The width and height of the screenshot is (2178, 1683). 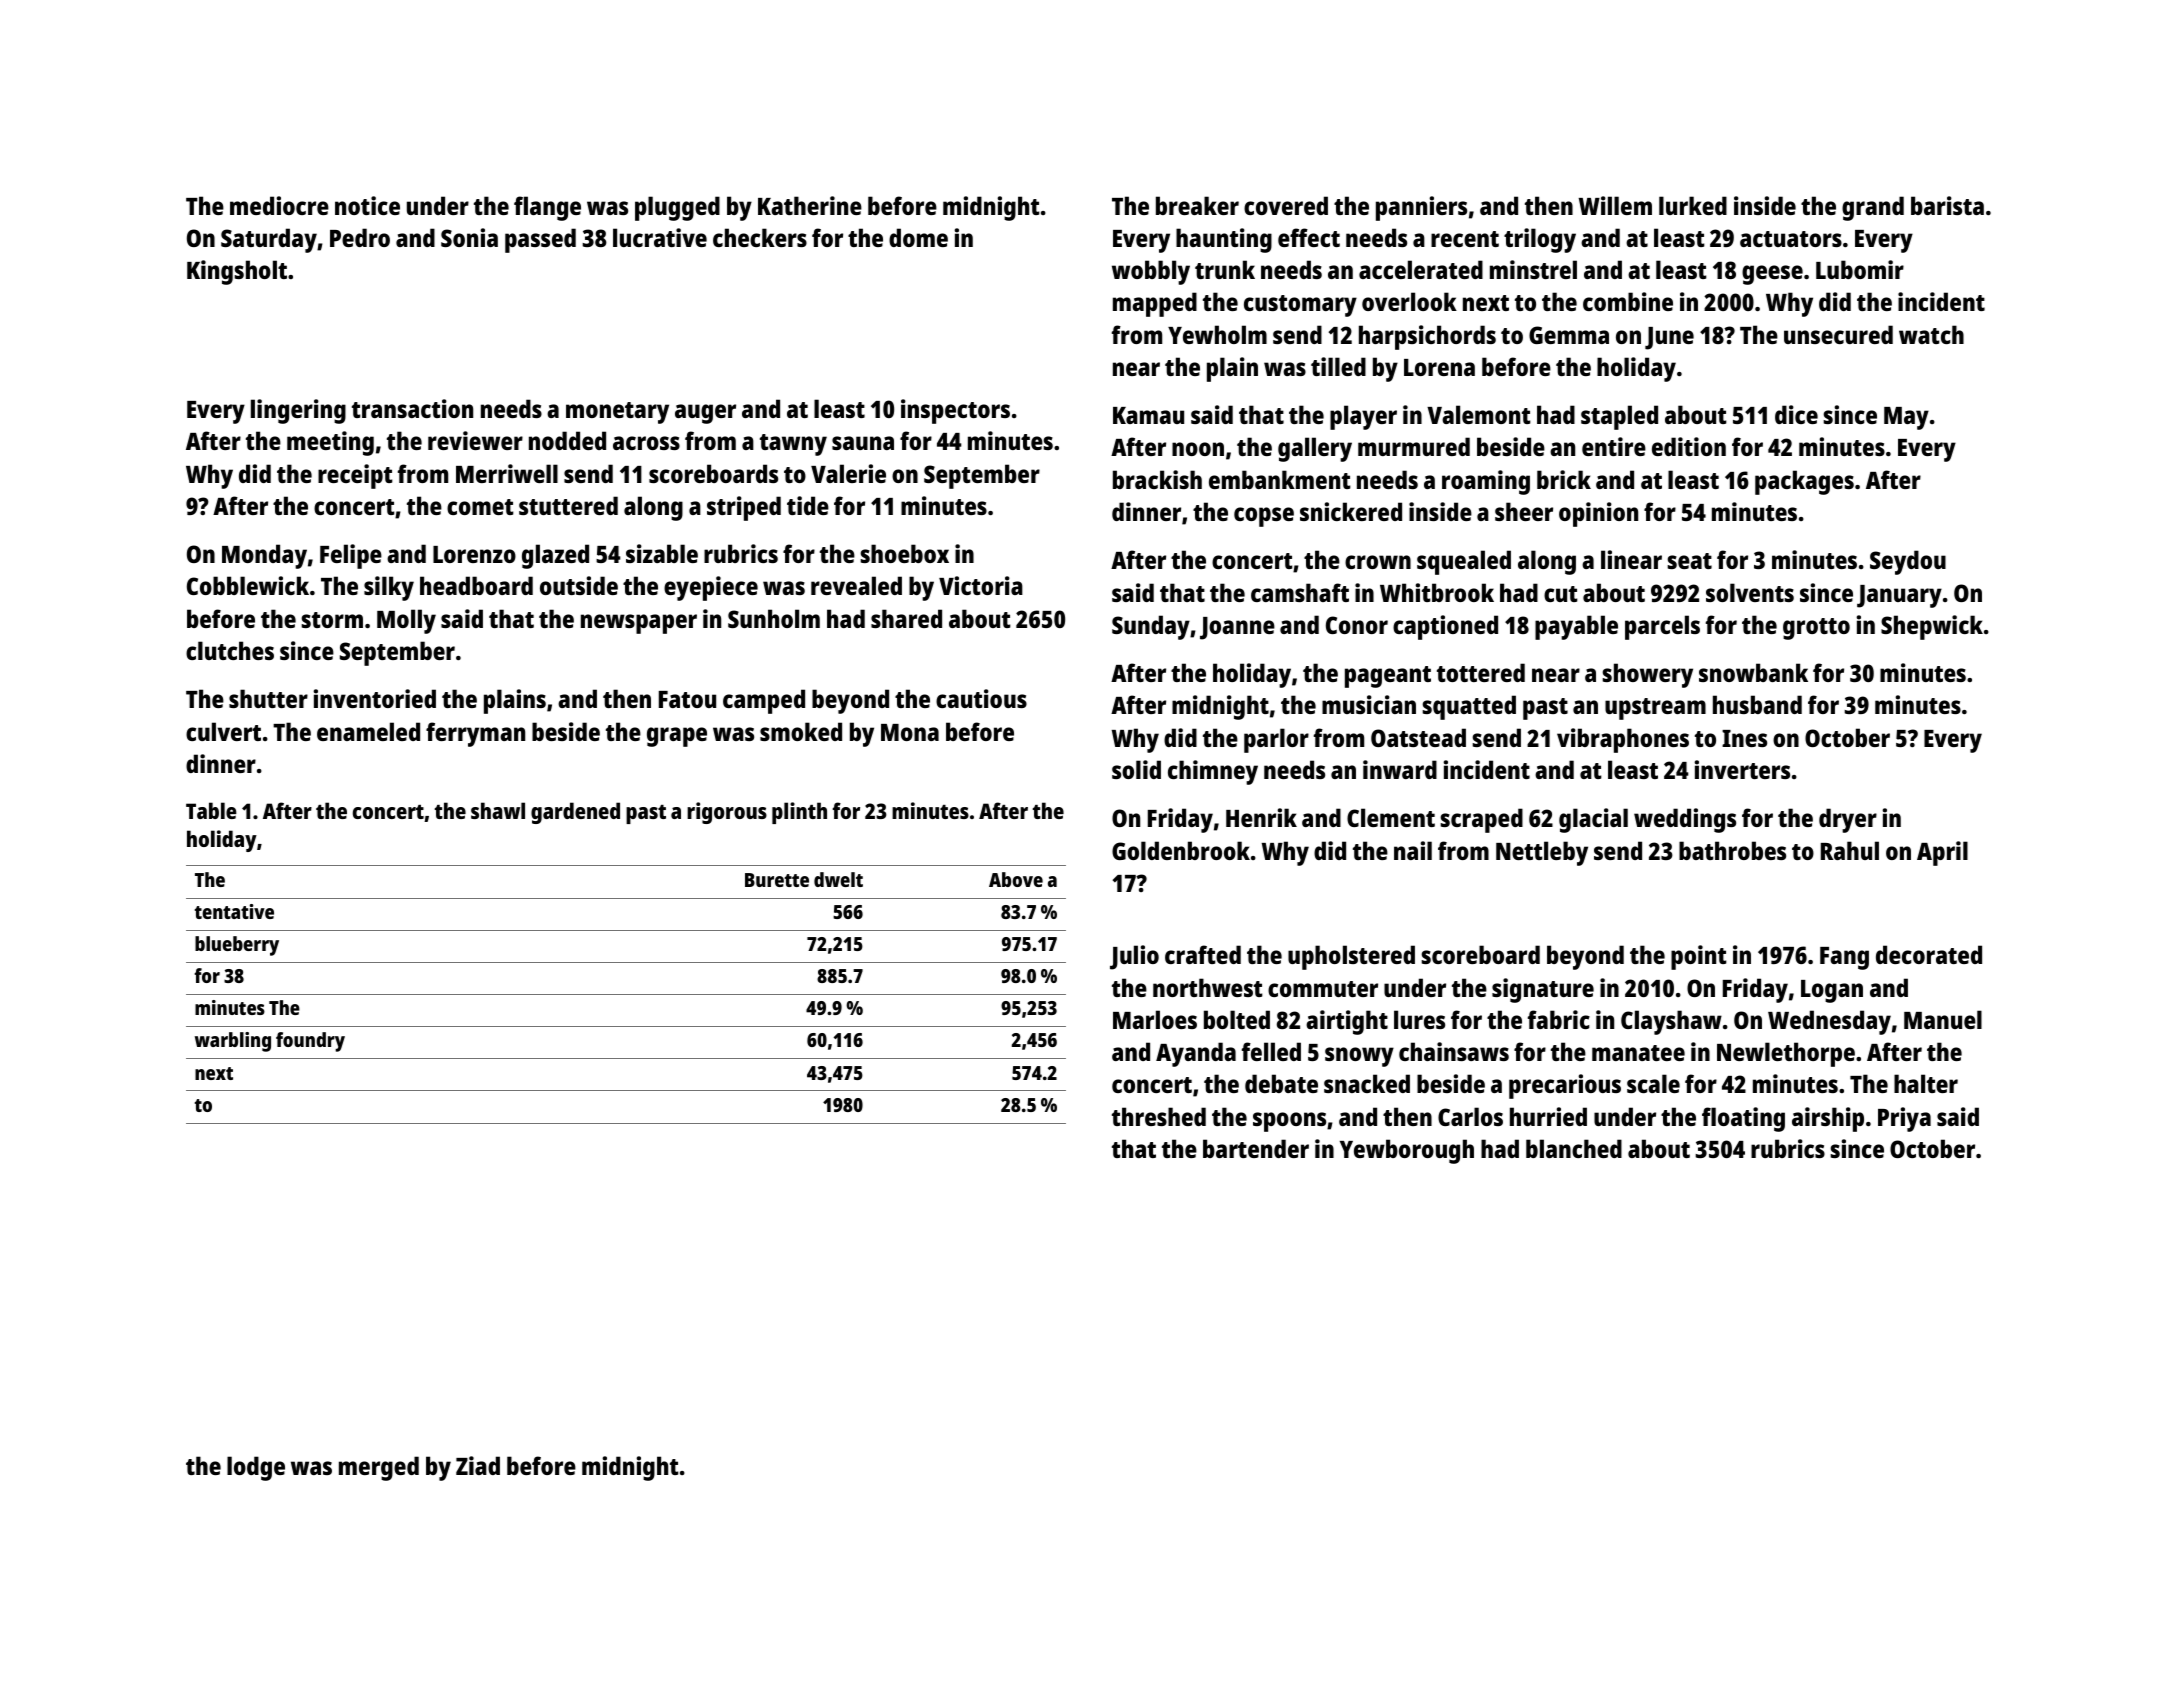 I want to click on floating, so click(x=1743, y=1119).
